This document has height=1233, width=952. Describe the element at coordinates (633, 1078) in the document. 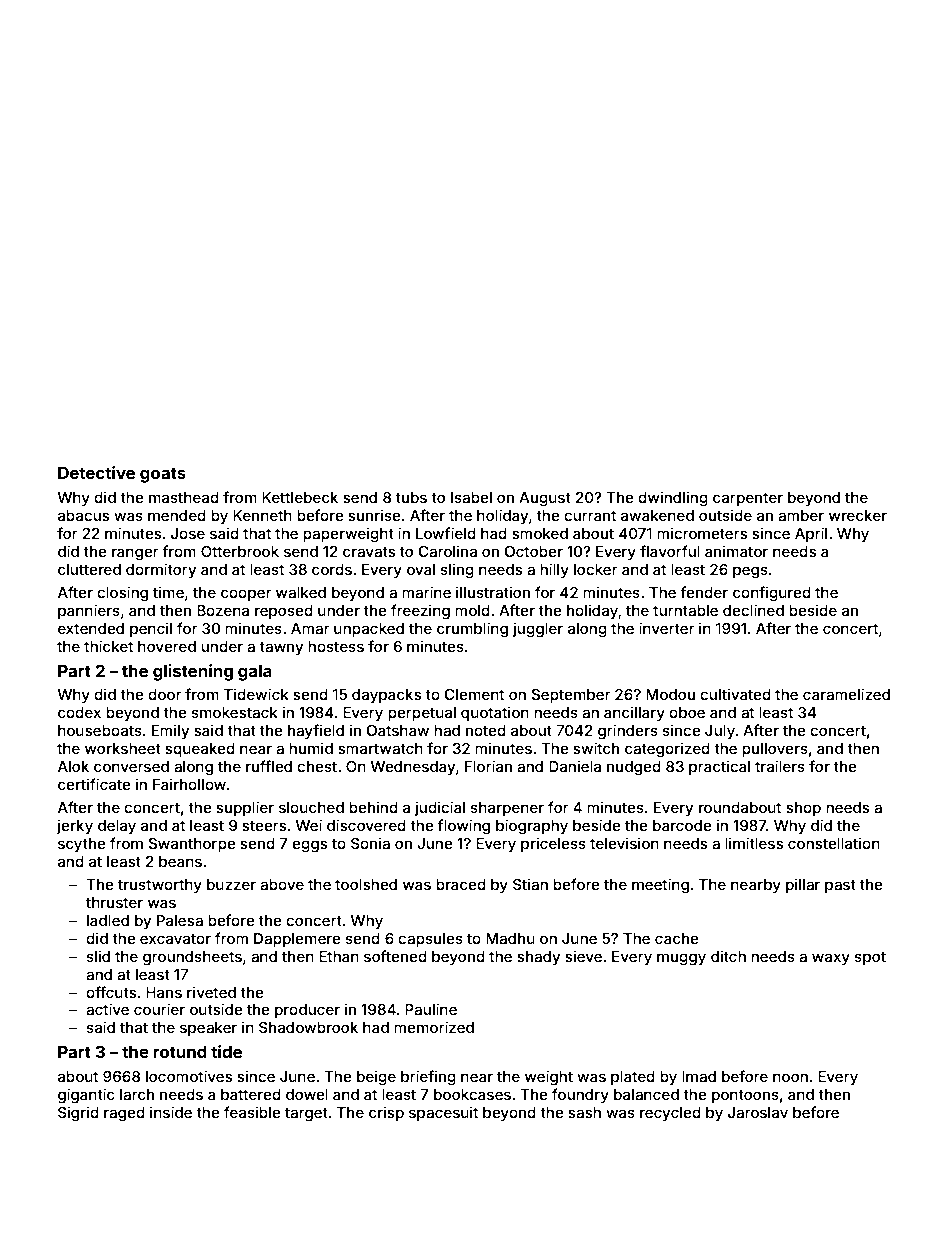

I see `plated` at that location.
